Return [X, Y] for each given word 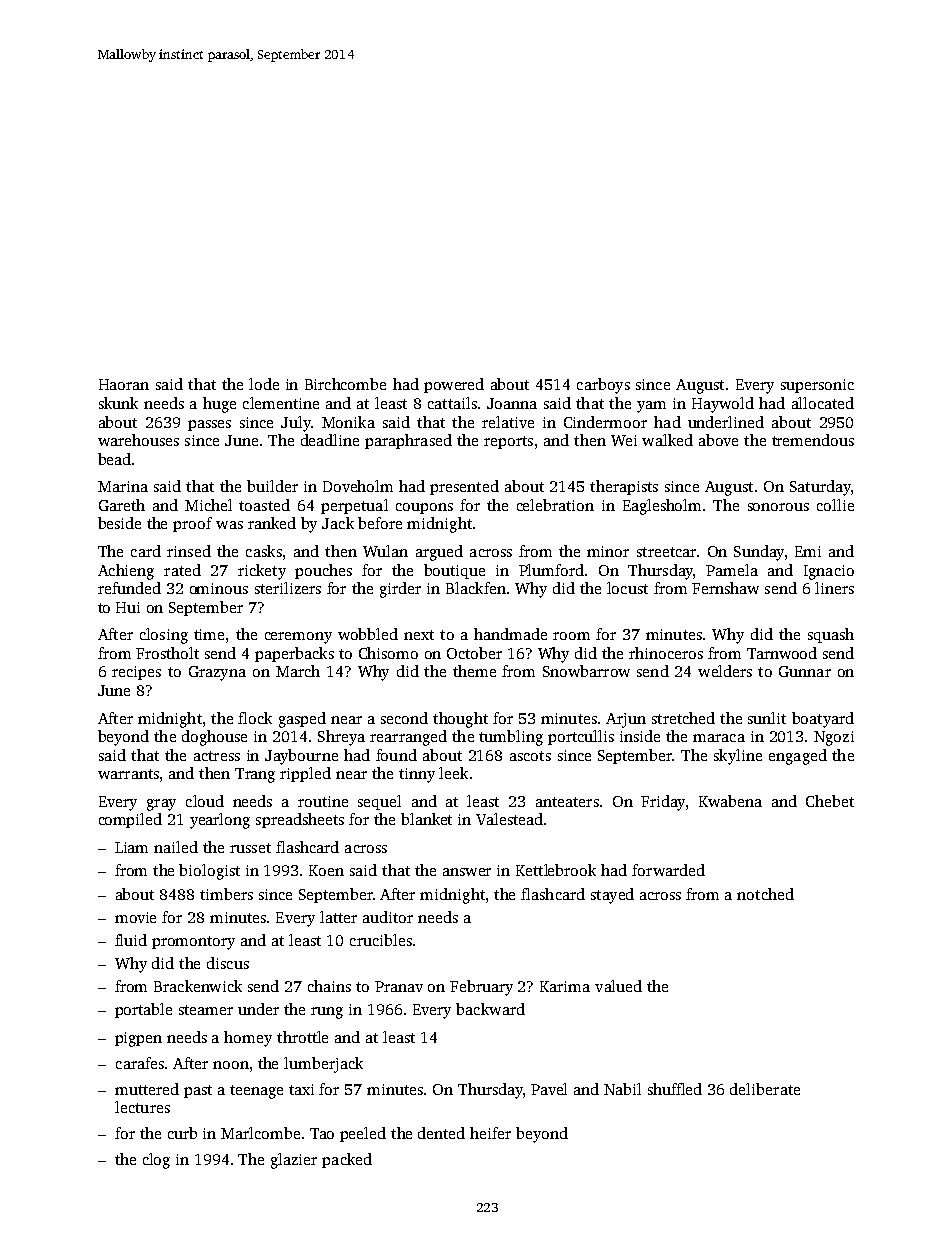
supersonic [817, 386]
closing [164, 636]
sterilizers [288, 588]
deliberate [765, 1089]
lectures [142, 1107]
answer [467, 872]
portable [143, 1010]
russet [250, 848]
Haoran [124, 384]
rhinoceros [666, 653]
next [419, 635]
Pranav [399, 986]
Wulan [385, 551]
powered [454, 385]
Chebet [830, 801]
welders [725, 671]
